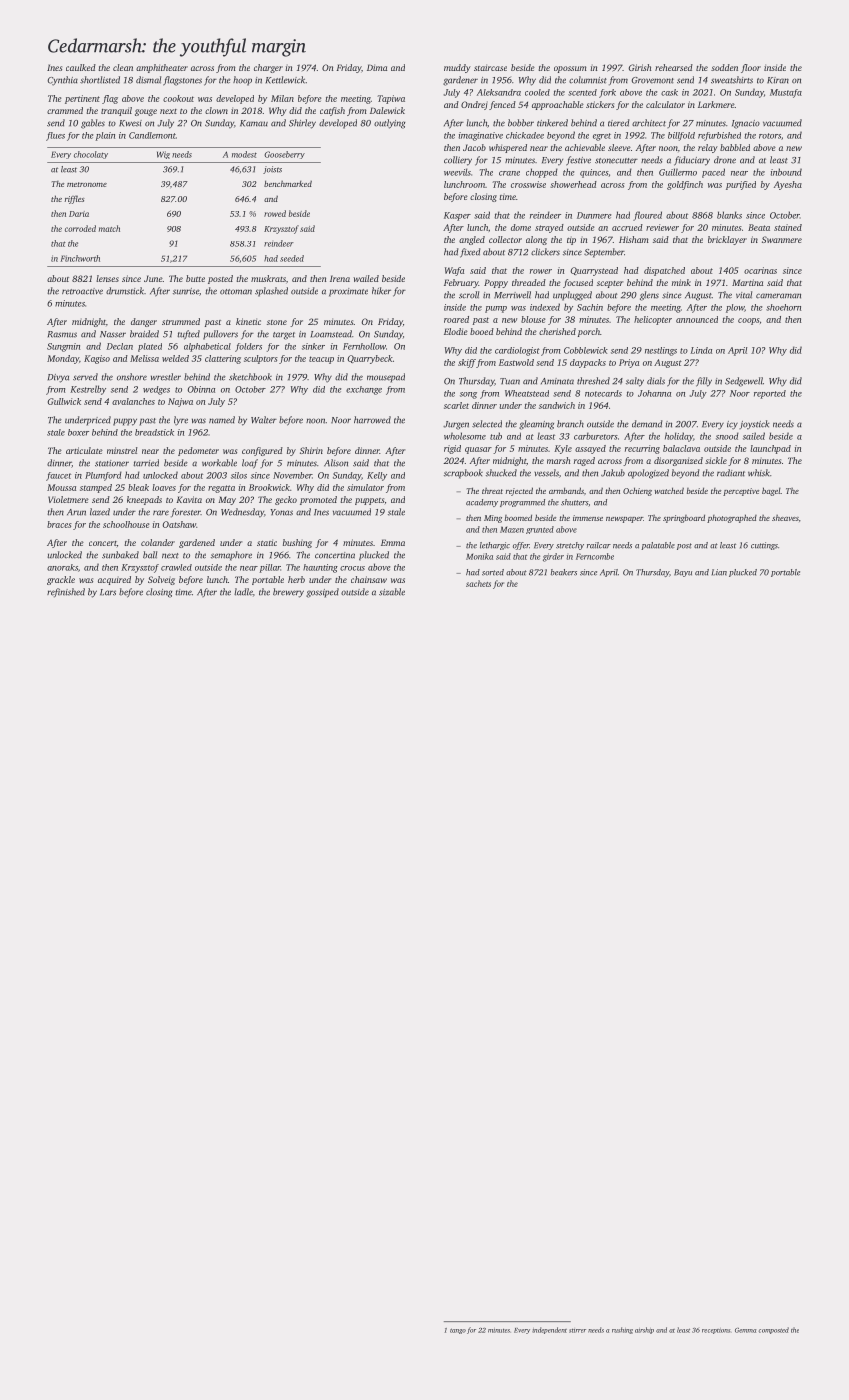  Describe the element at coordinates (318, 500) in the image. I see `promoted` at that location.
